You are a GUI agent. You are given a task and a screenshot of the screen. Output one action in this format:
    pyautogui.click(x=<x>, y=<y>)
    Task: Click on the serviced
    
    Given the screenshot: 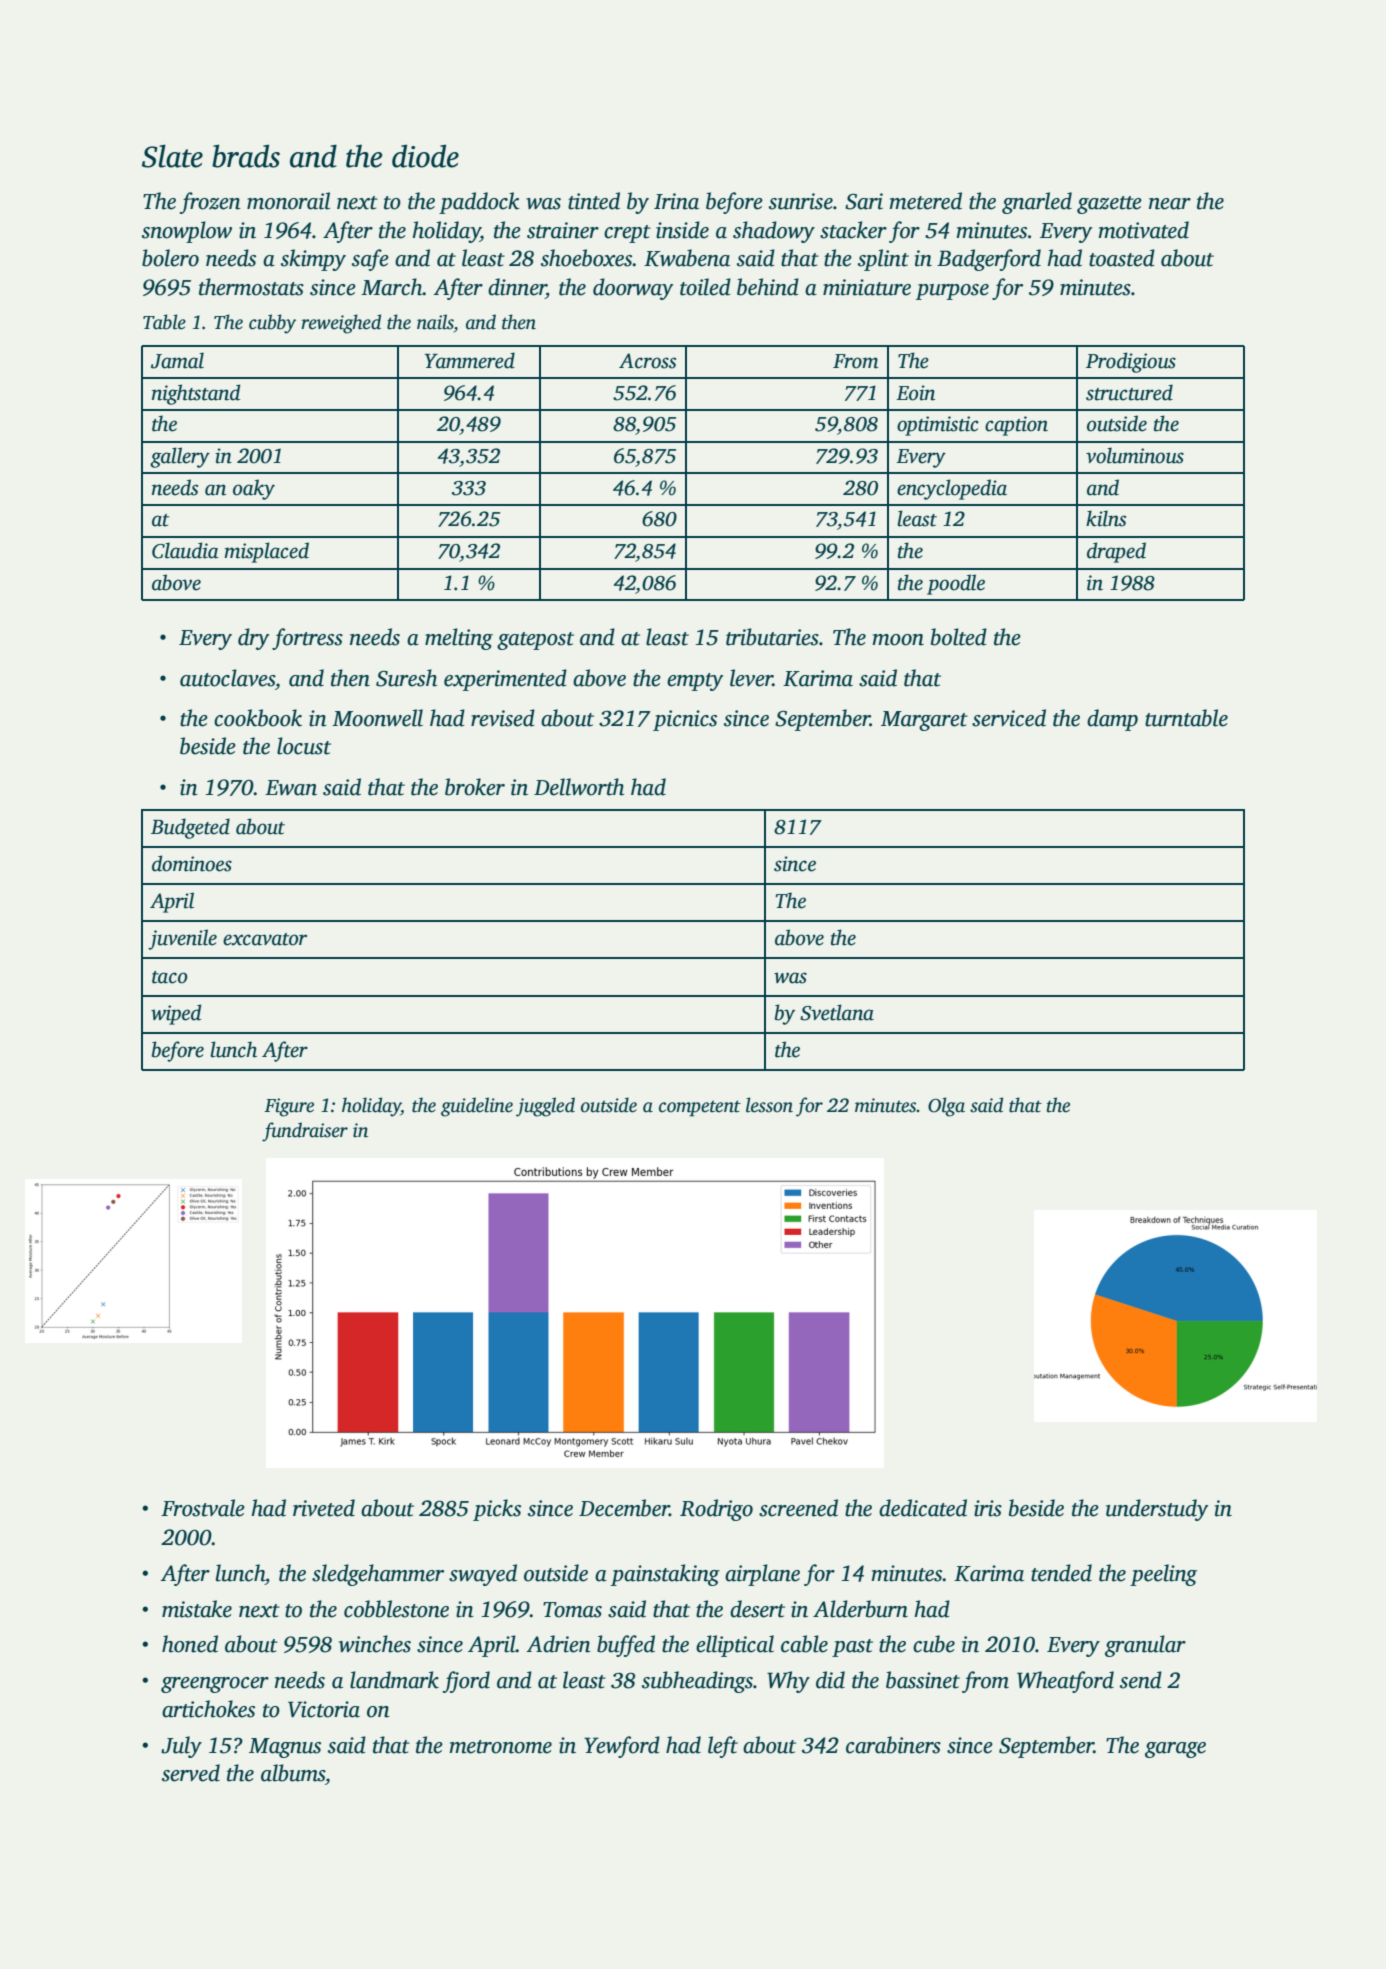 What is the action you would take?
    pyautogui.click(x=1009, y=718)
